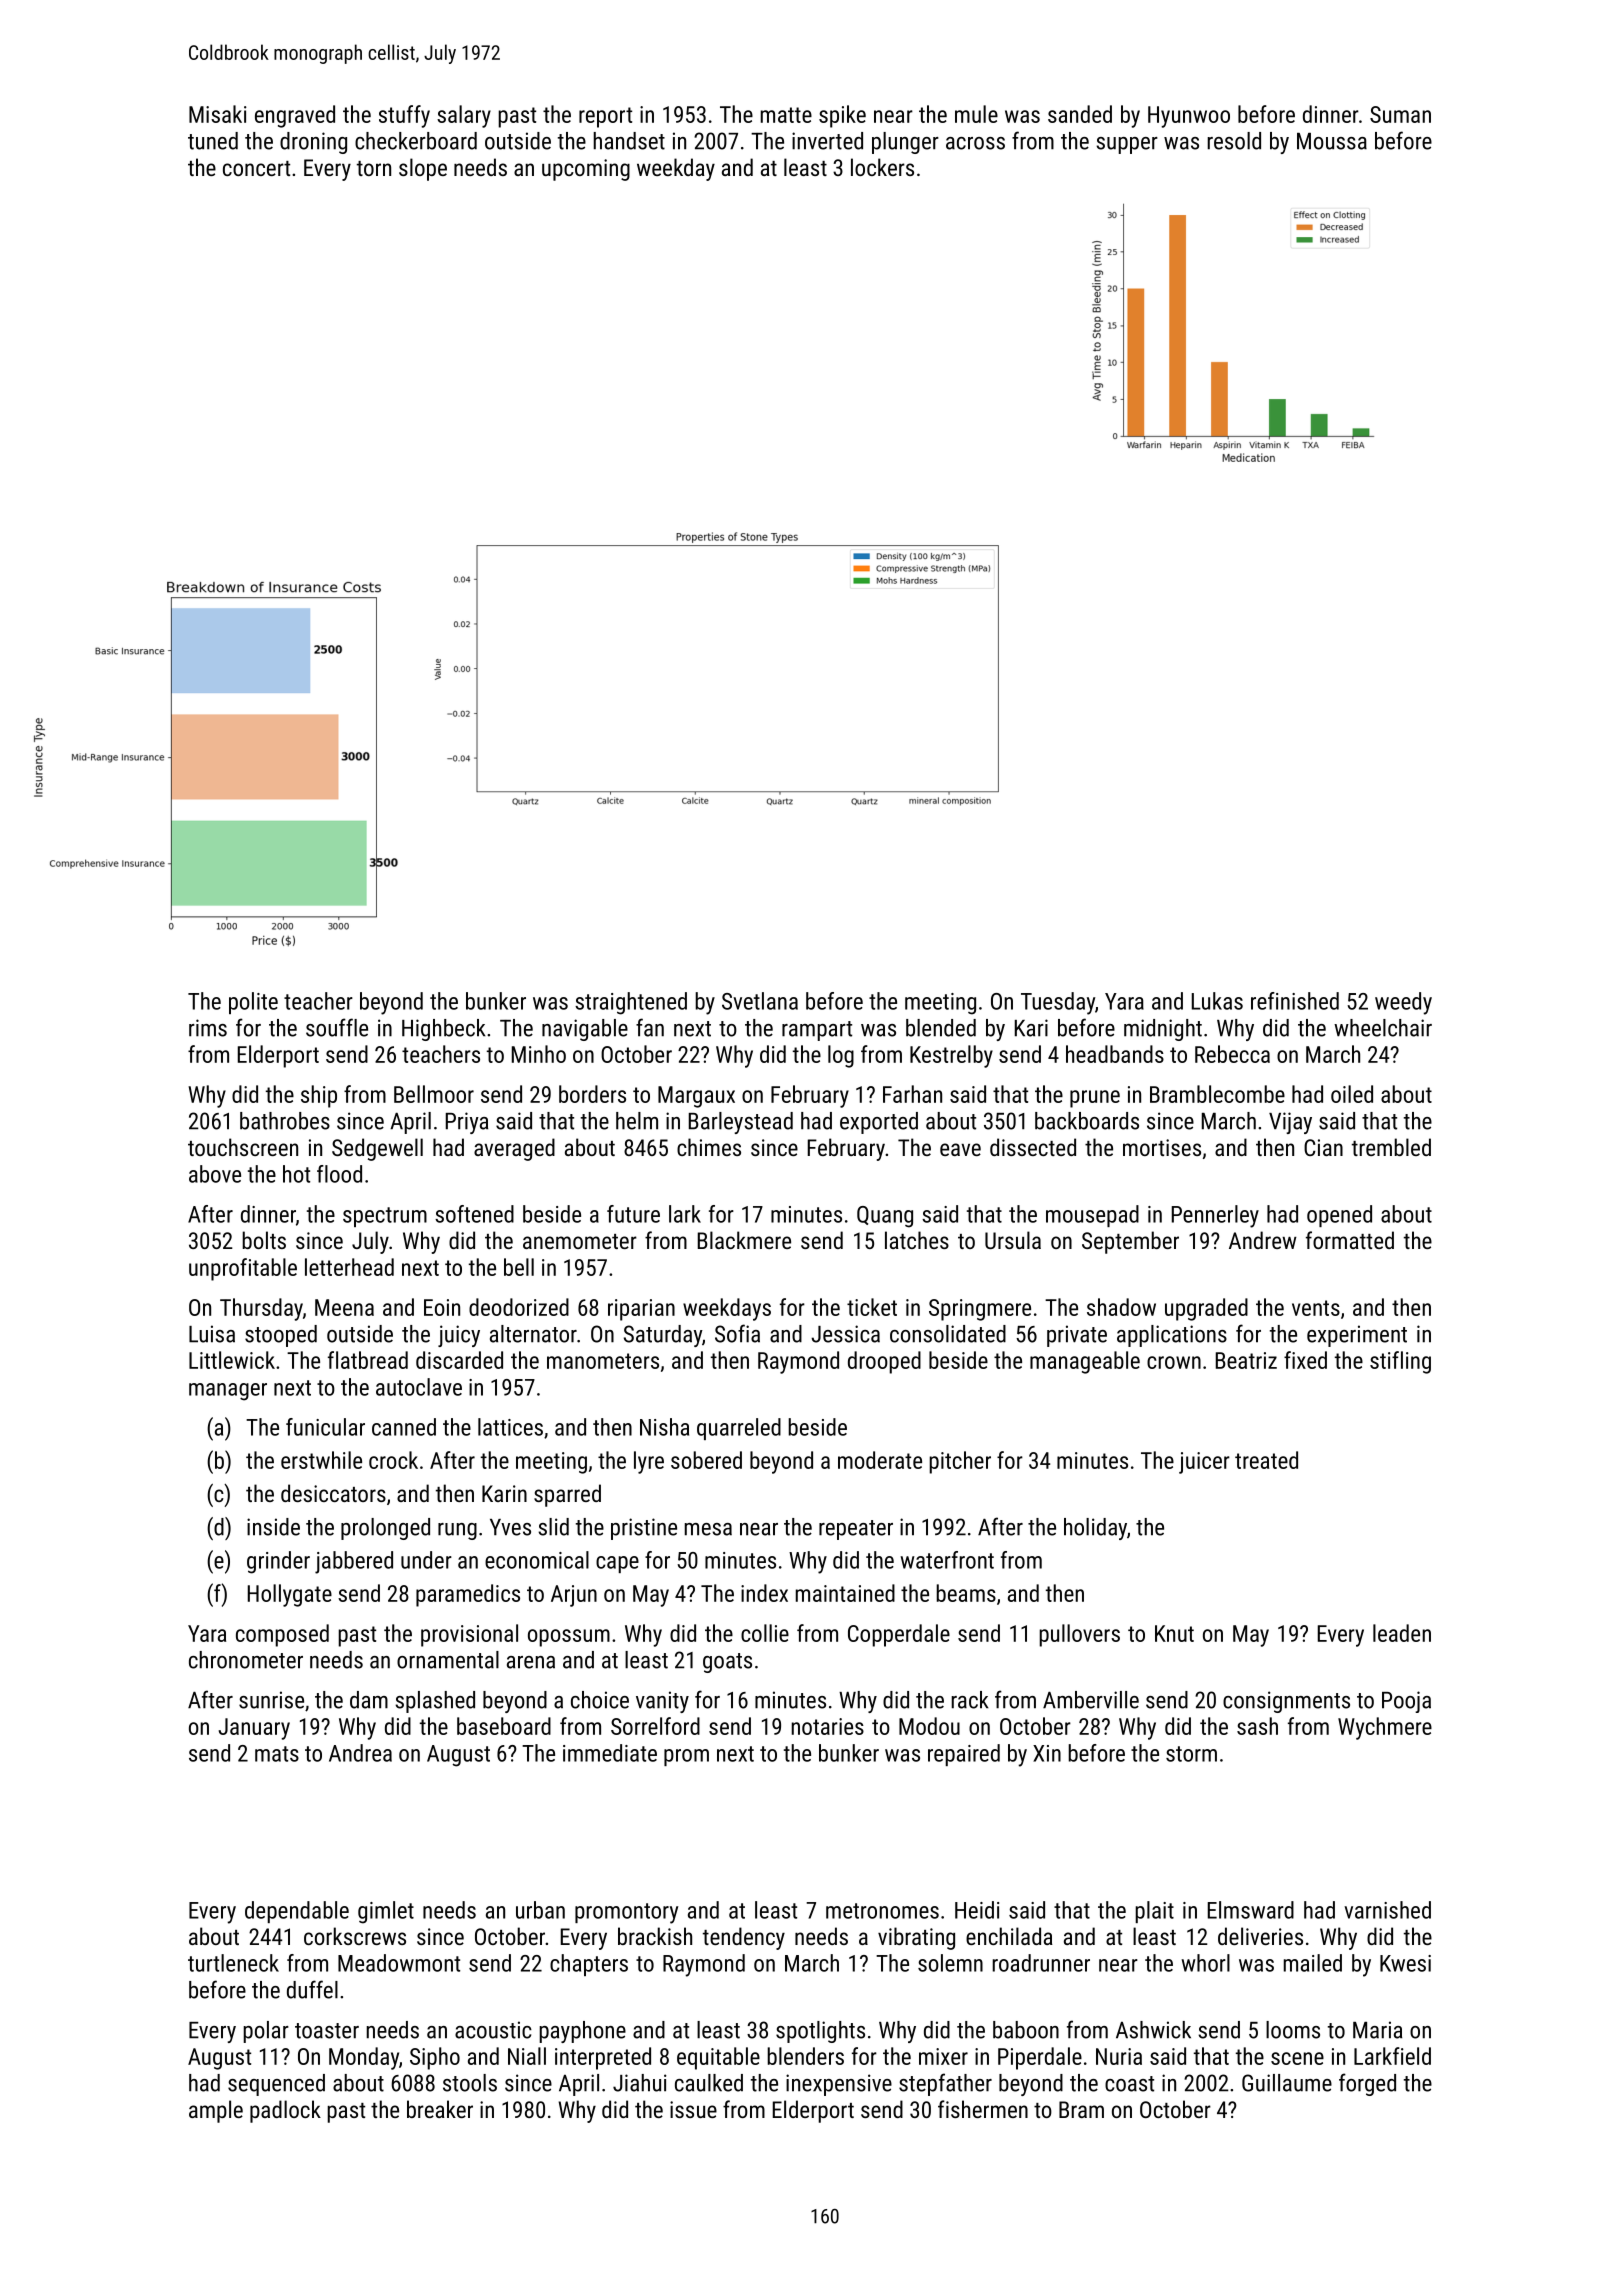 This screenshot has width=1620, height=2292. What do you see at coordinates (233, 1963) in the screenshot?
I see `turtleneck` at bounding box center [233, 1963].
